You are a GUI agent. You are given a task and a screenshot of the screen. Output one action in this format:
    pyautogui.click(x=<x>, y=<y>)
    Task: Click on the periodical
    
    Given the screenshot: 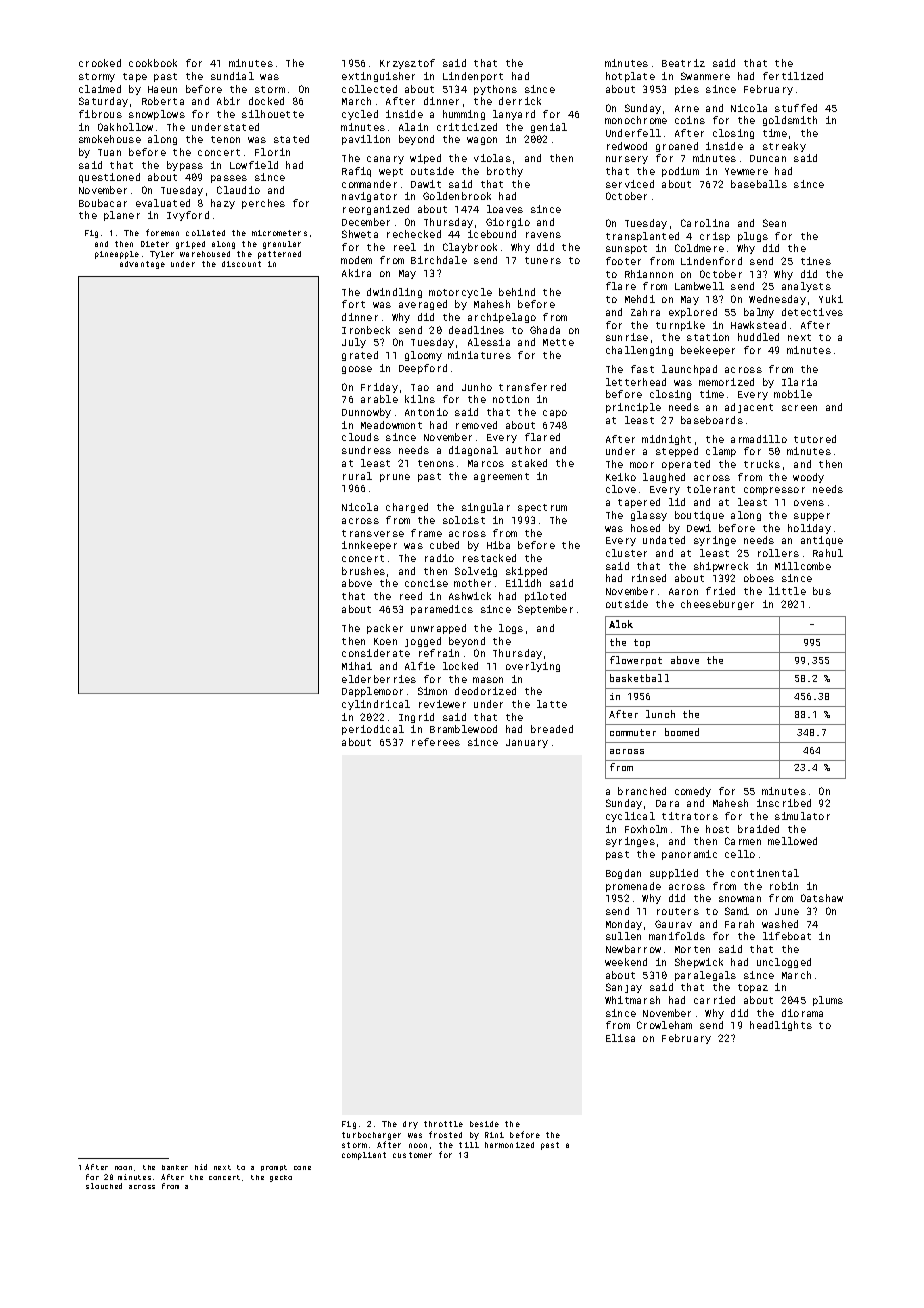 What is the action you would take?
    pyautogui.click(x=373, y=730)
